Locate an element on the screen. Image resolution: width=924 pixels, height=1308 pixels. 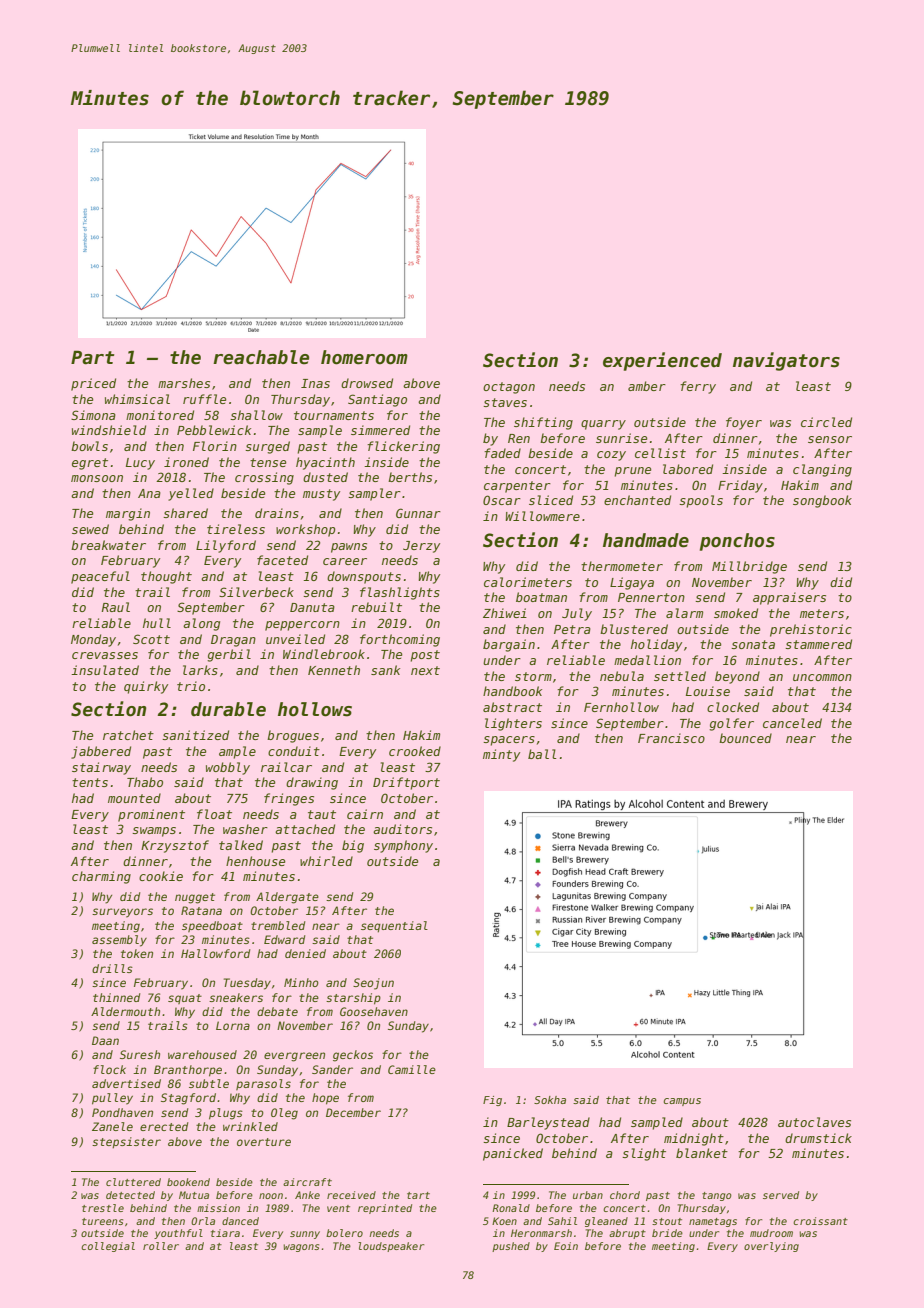
Minho is located at coordinates (301, 982).
